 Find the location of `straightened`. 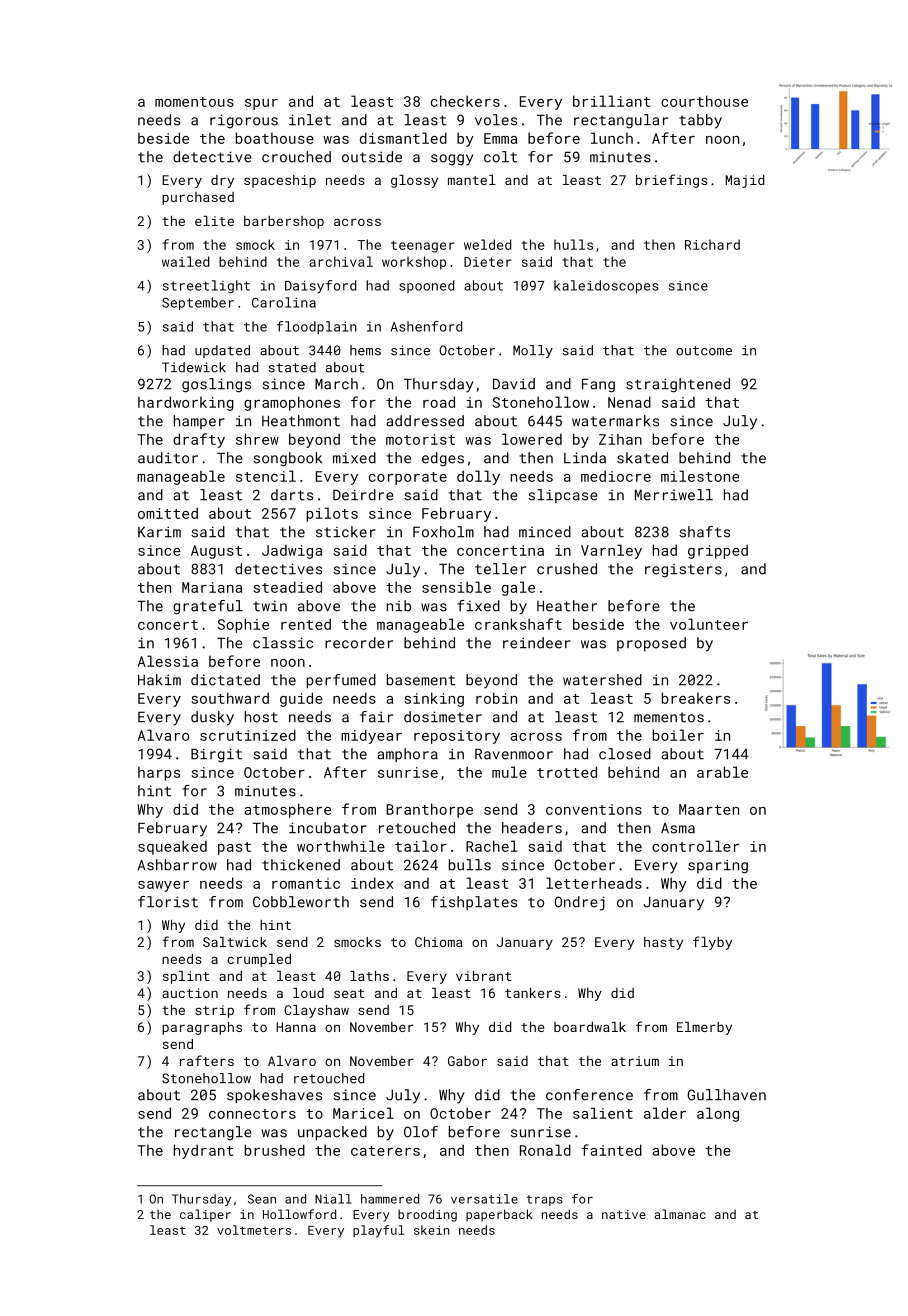

straightened is located at coordinates (678, 385).
